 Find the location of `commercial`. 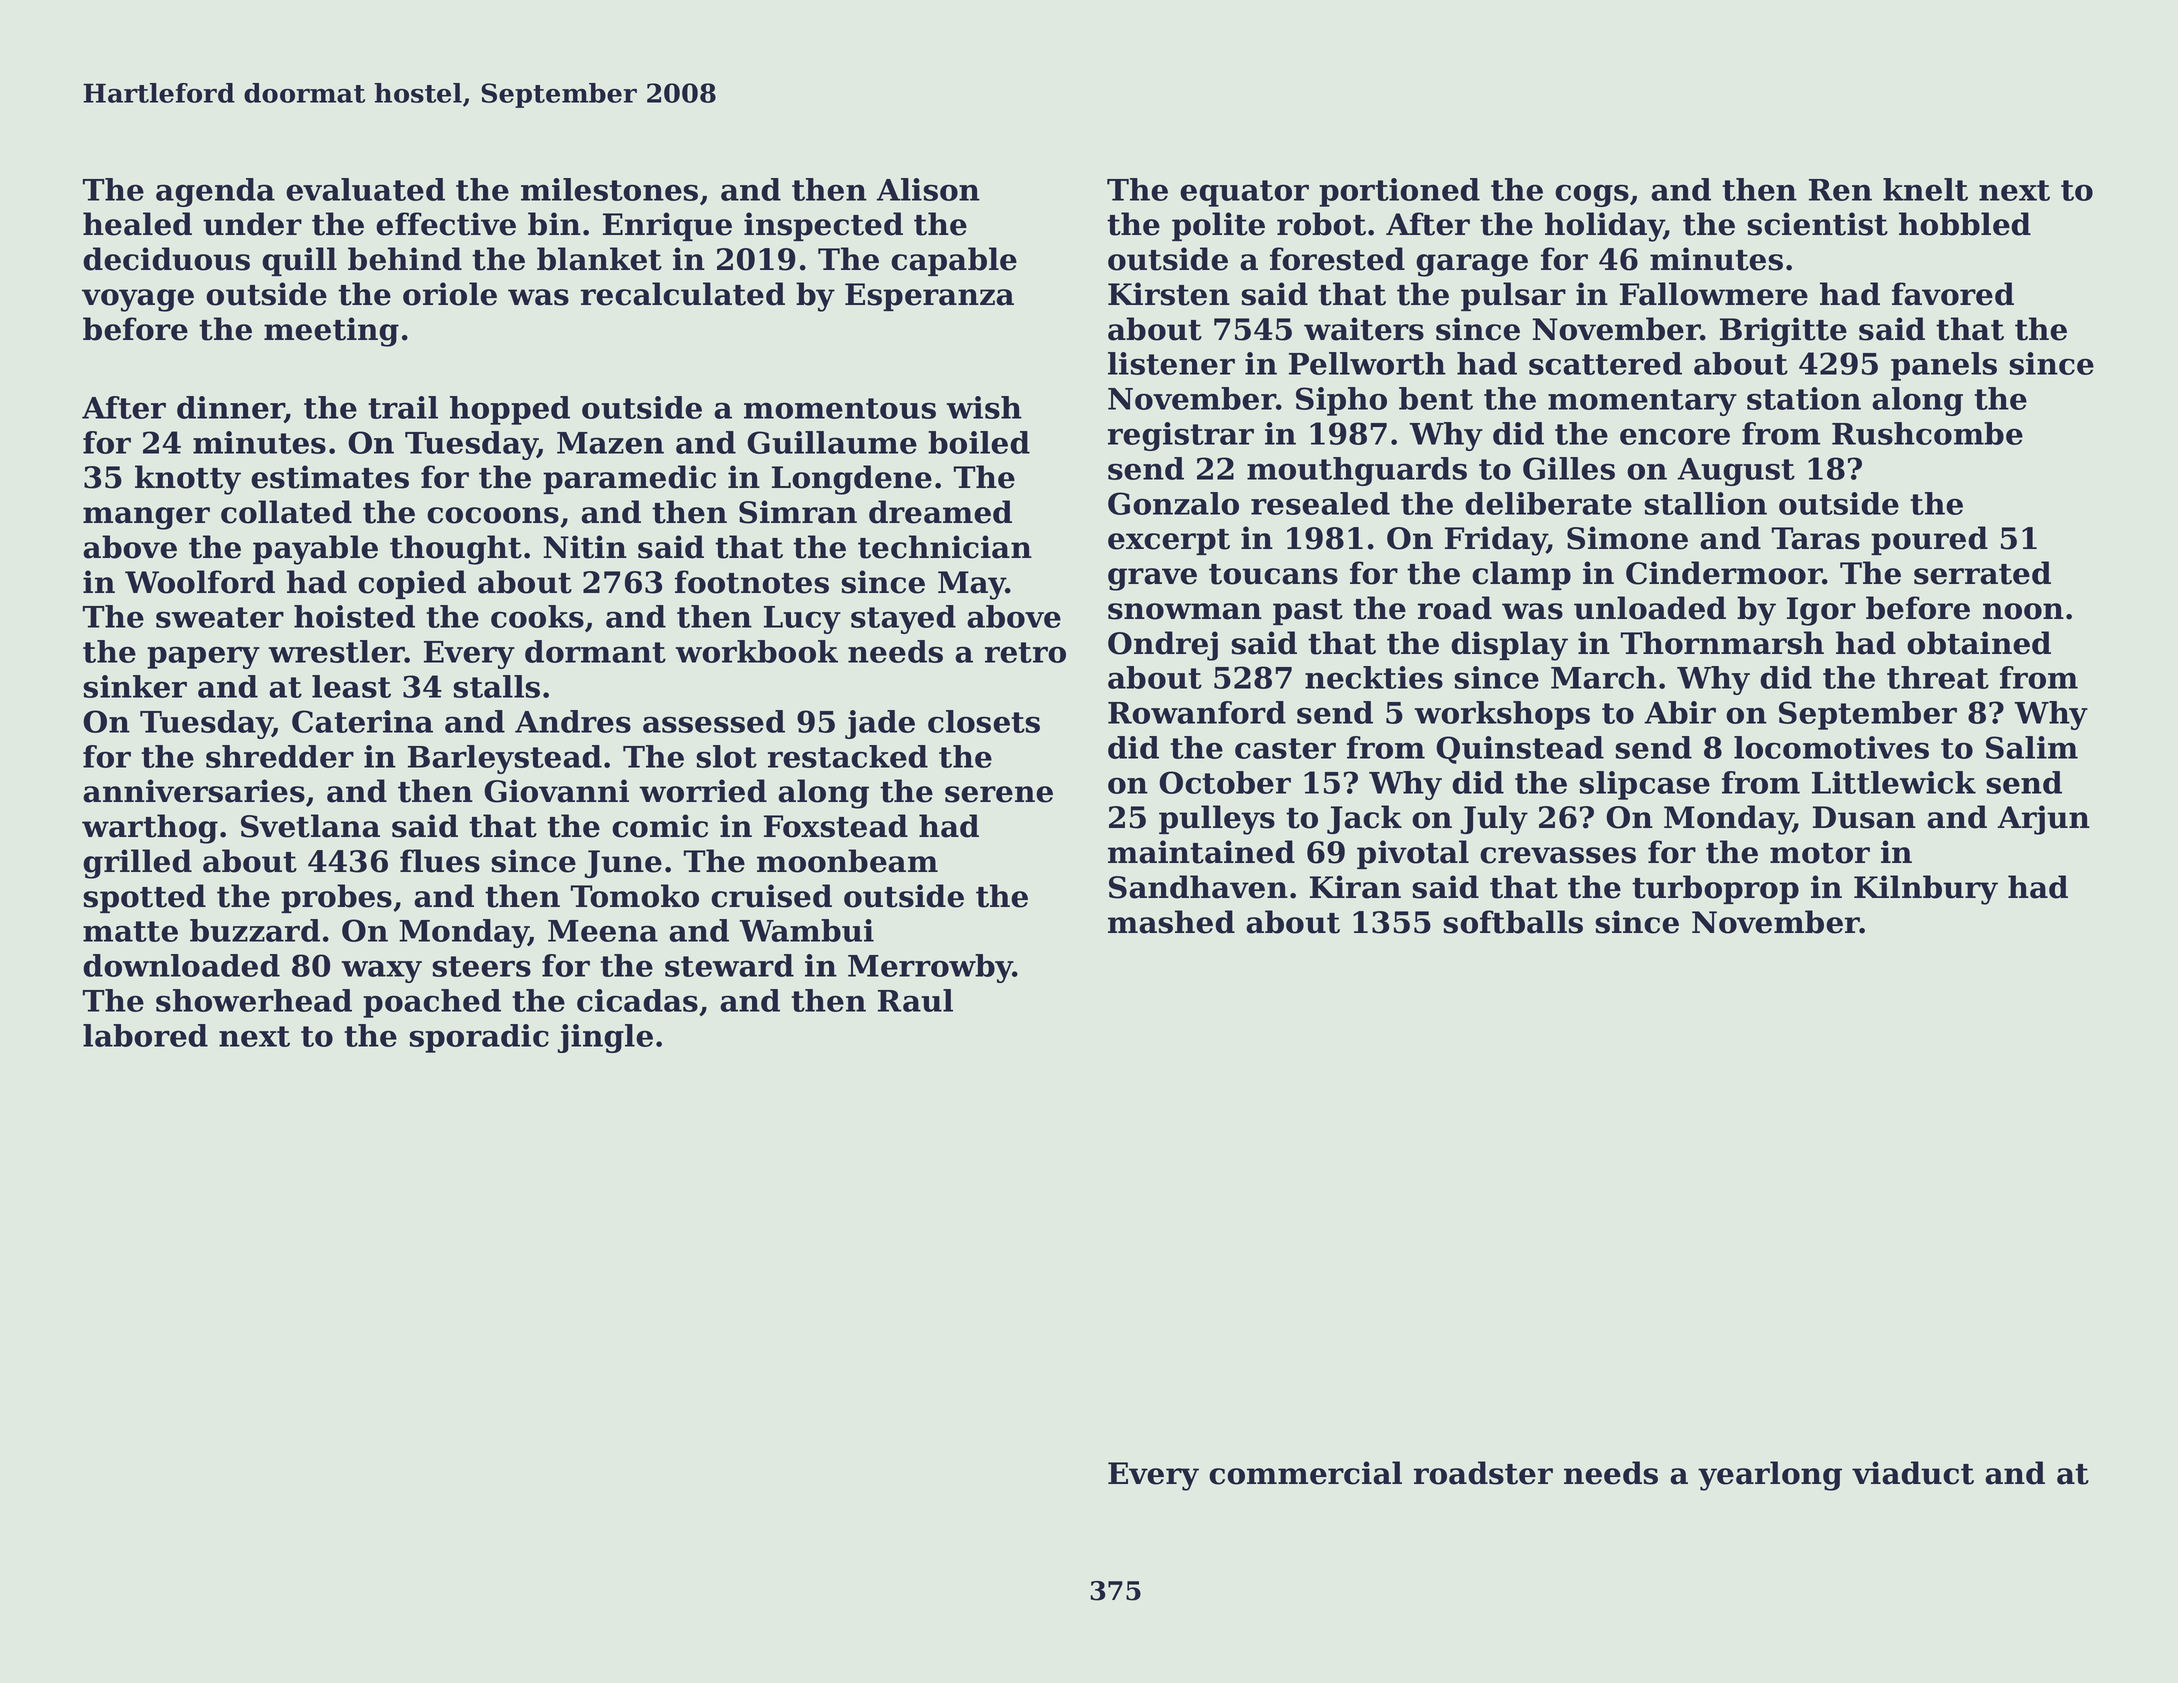

commercial is located at coordinates (1305, 1473).
